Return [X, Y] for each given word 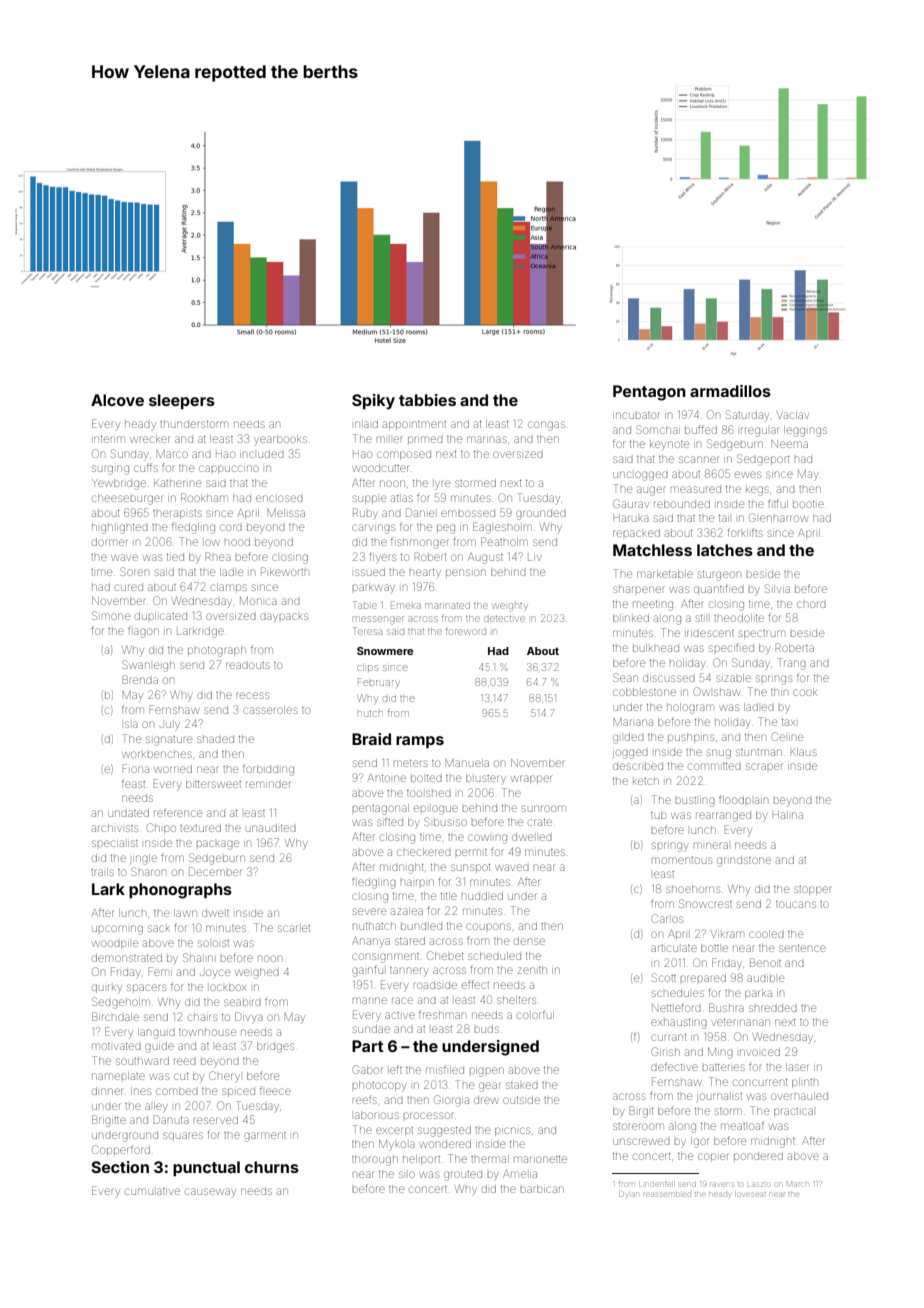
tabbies [427, 400]
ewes [747, 474]
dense [529, 941]
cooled [766, 934]
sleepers [182, 402]
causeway [210, 1192]
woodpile [115, 944]
